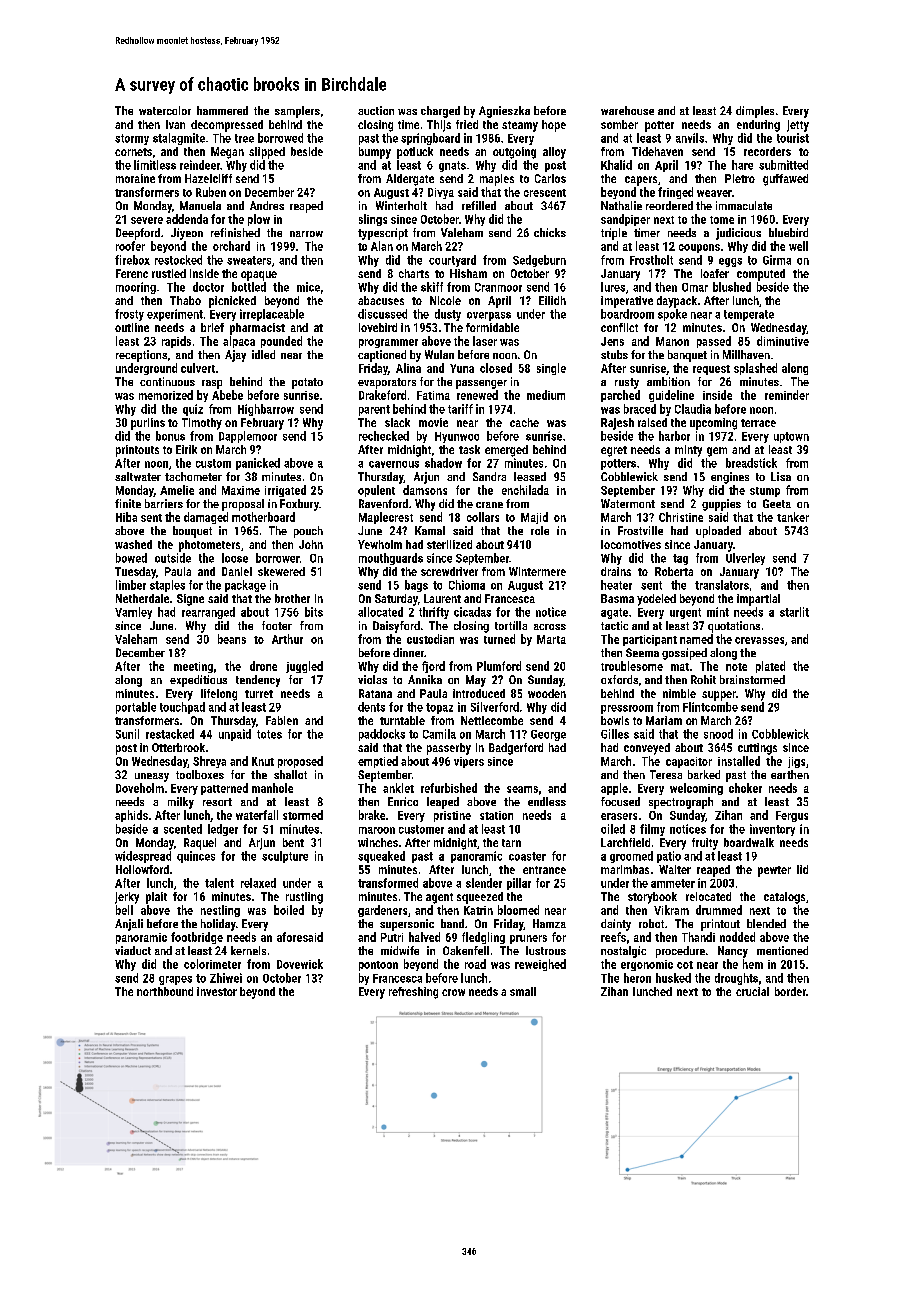  Describe the element at coordinates (467, 124) in the document. I see `fried` at that location.
